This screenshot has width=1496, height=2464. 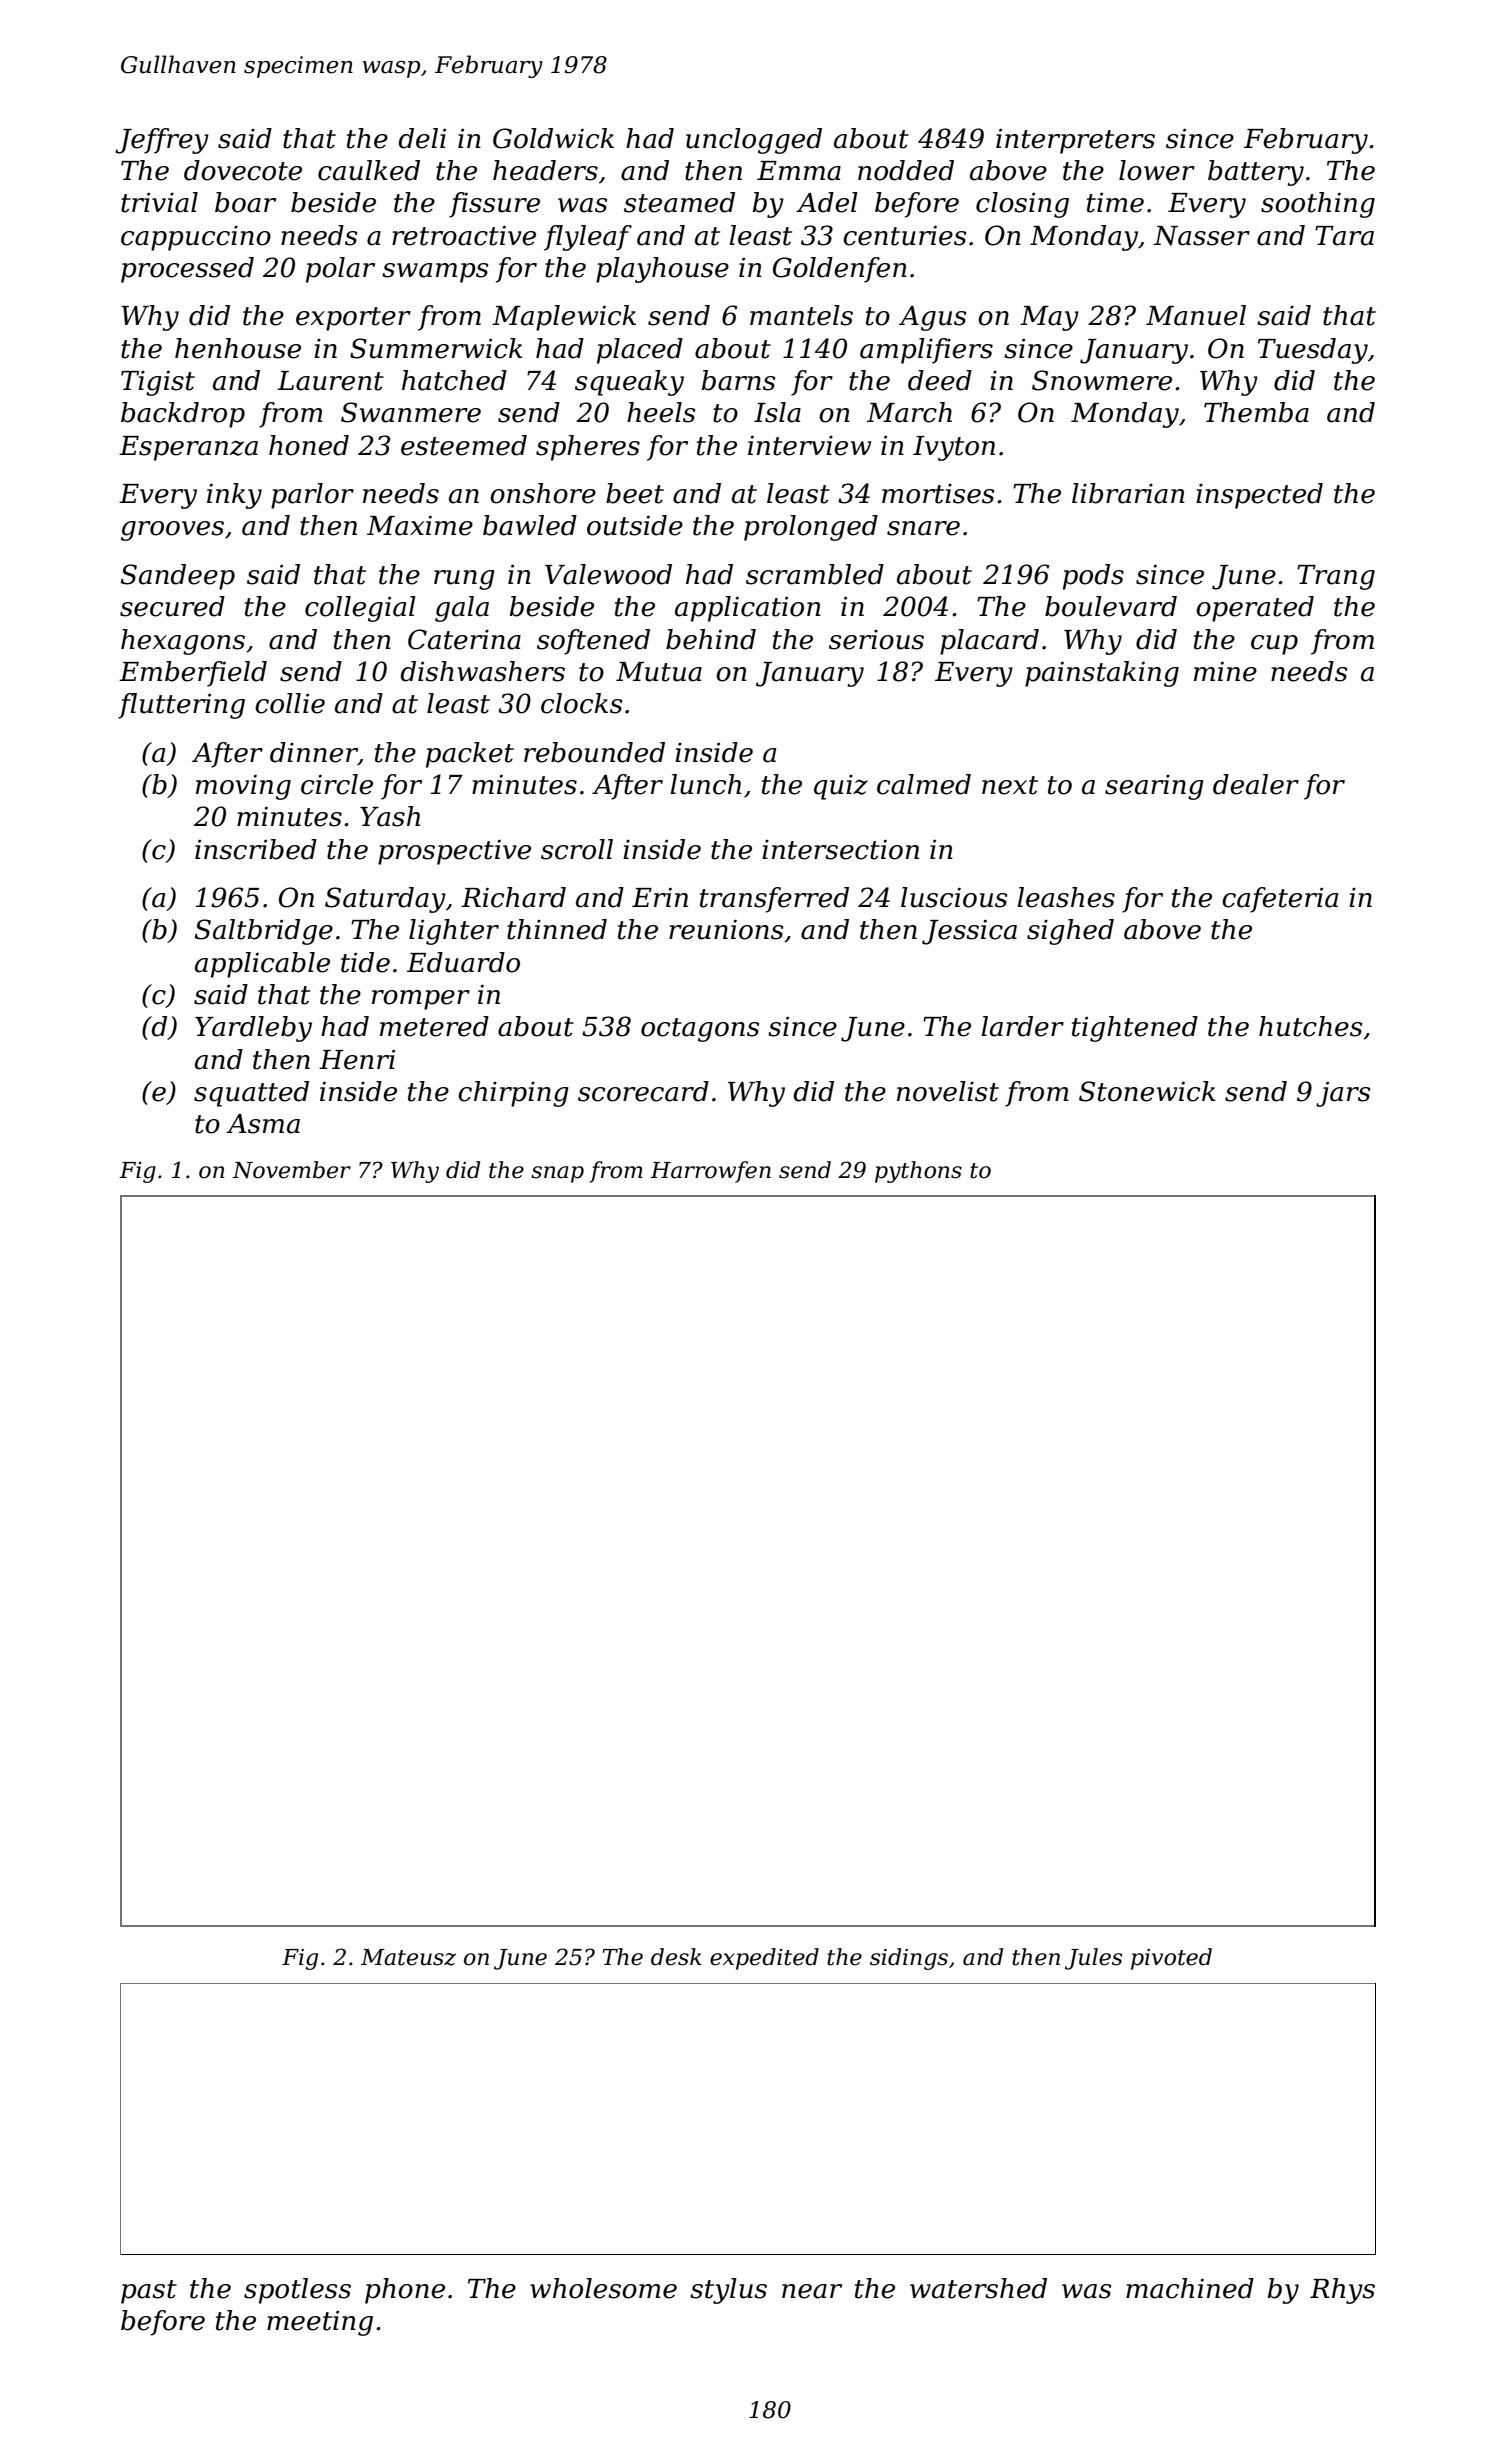 I want to click on battery, so click(x=1256, y=173).
